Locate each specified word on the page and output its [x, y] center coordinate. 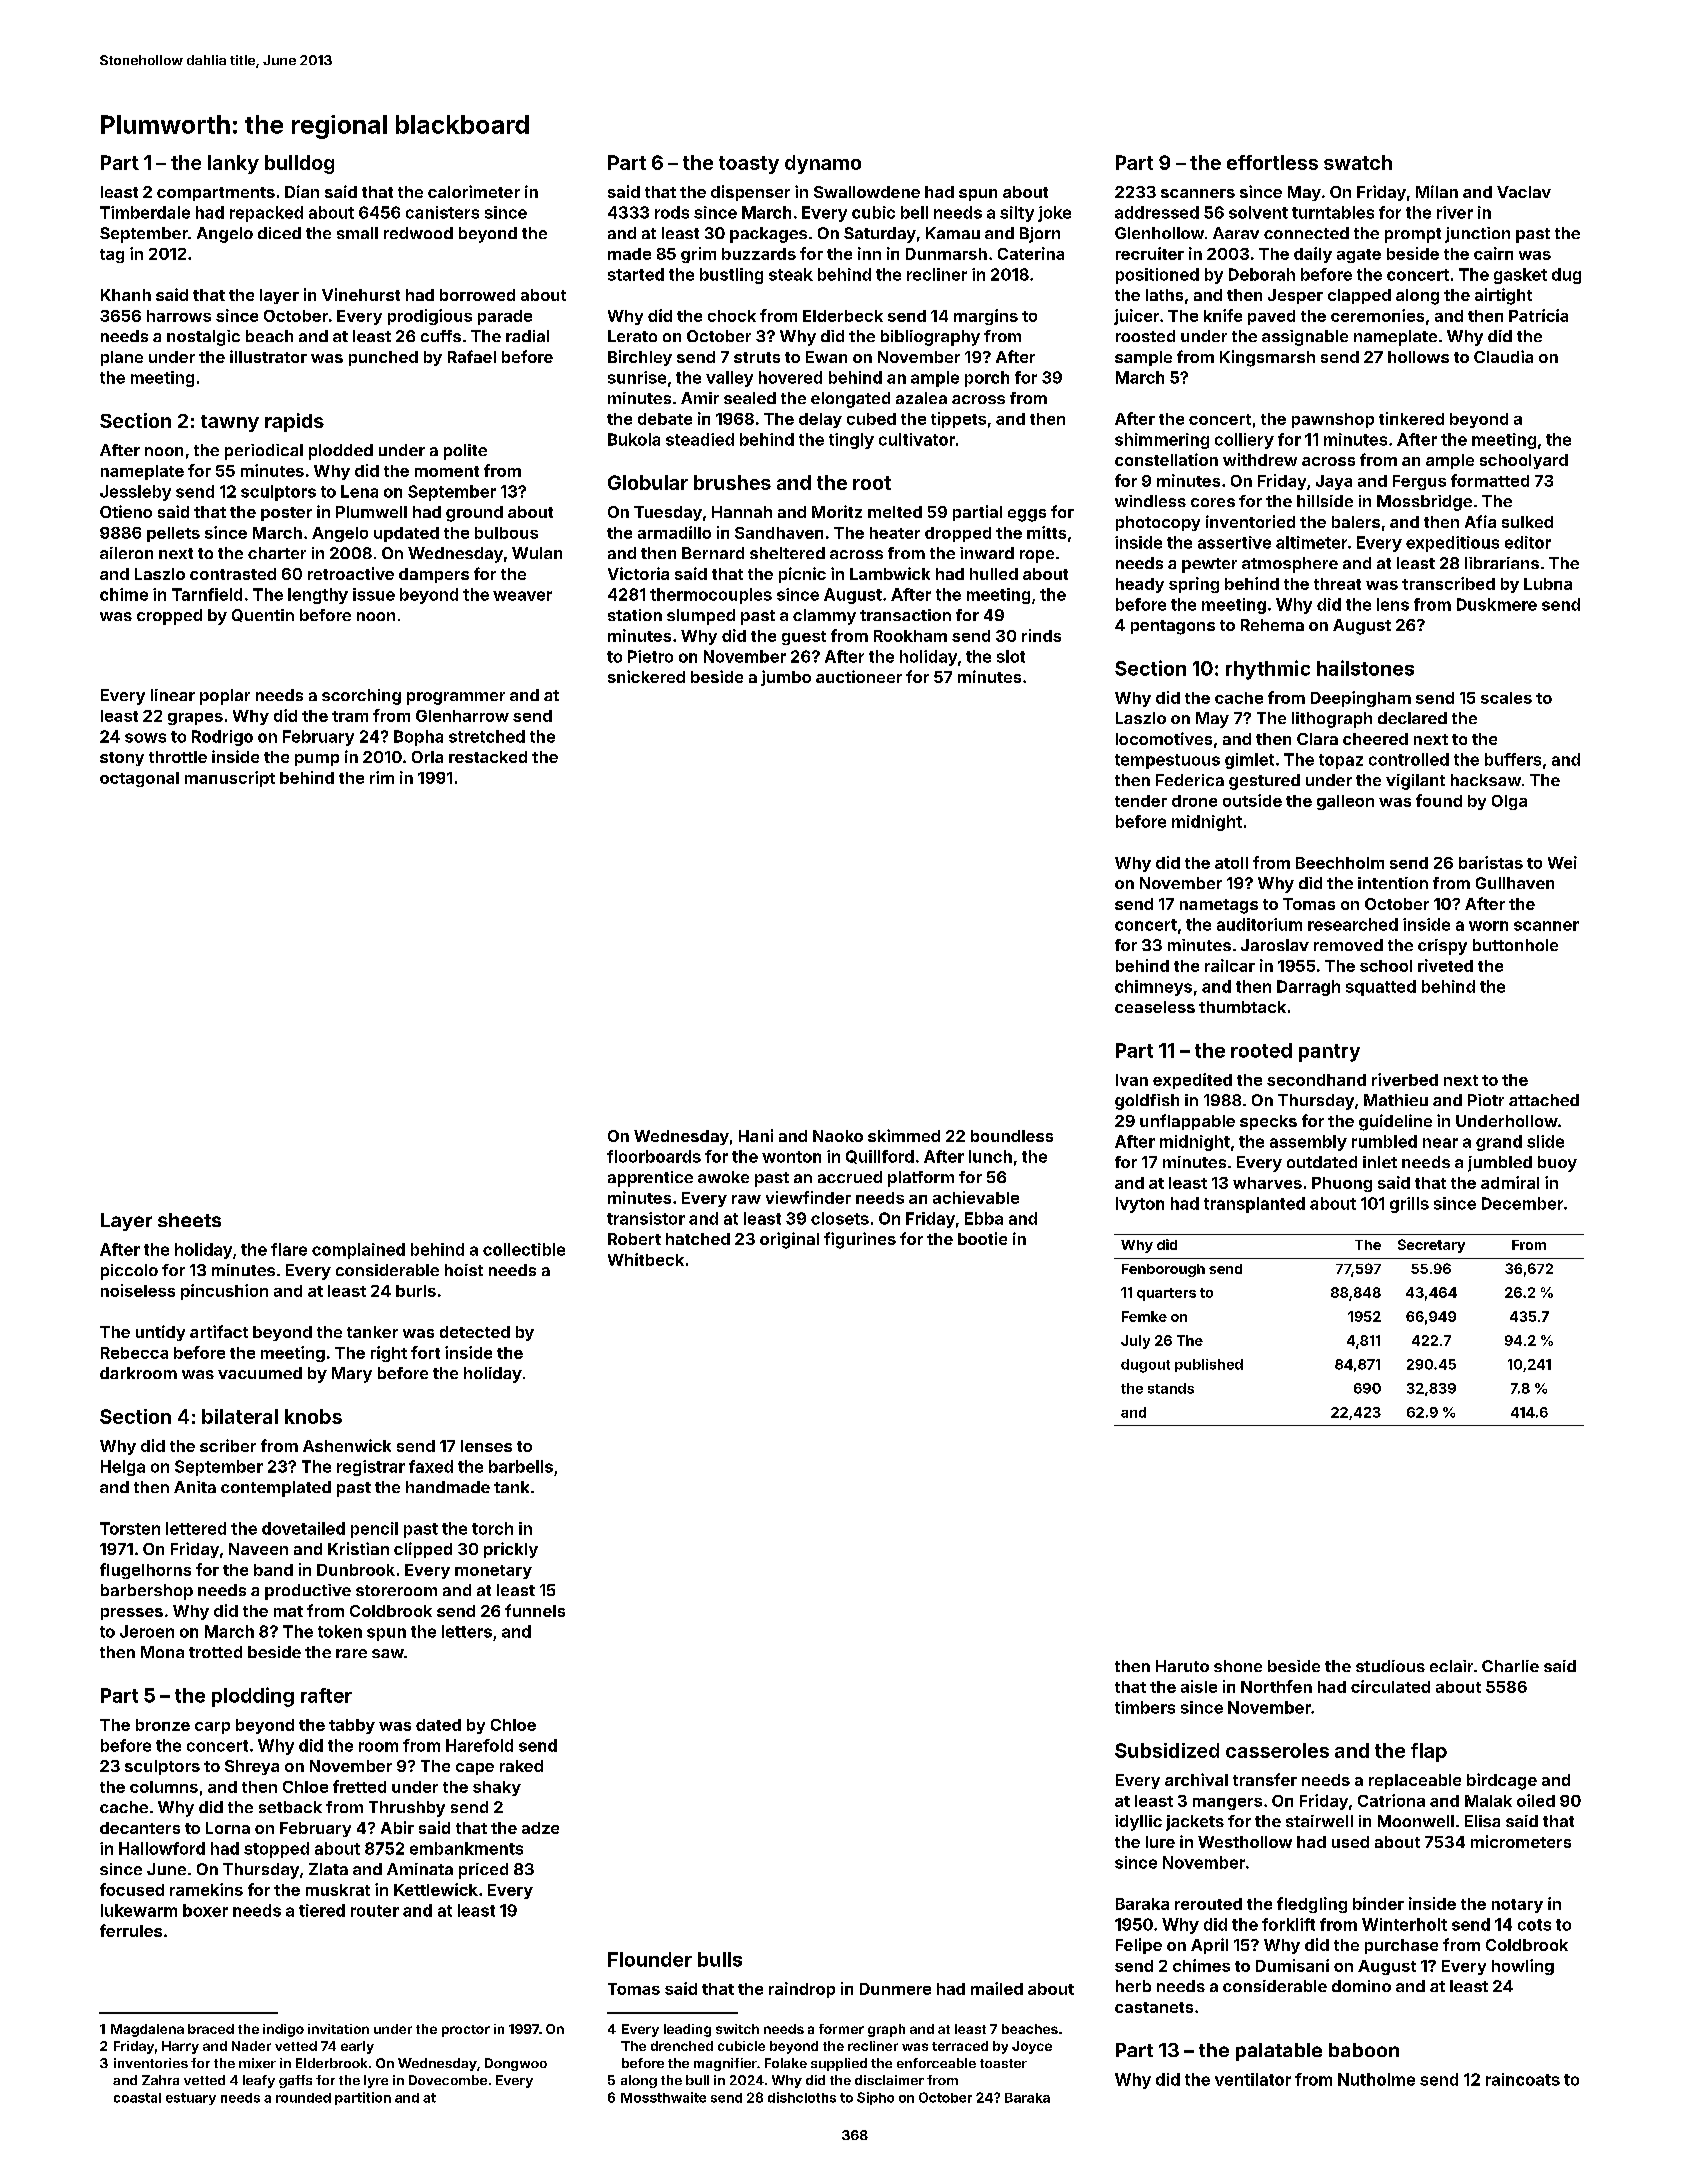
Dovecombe [448, 2080]
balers [1356, 522]
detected [475, 1332]
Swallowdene [867, 192]
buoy [1557, 1164]
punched [383, 358]
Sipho [875, 2098]
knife [1223, 315]
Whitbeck [646, 1259]
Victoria [638, 573]
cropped [169, 617]
